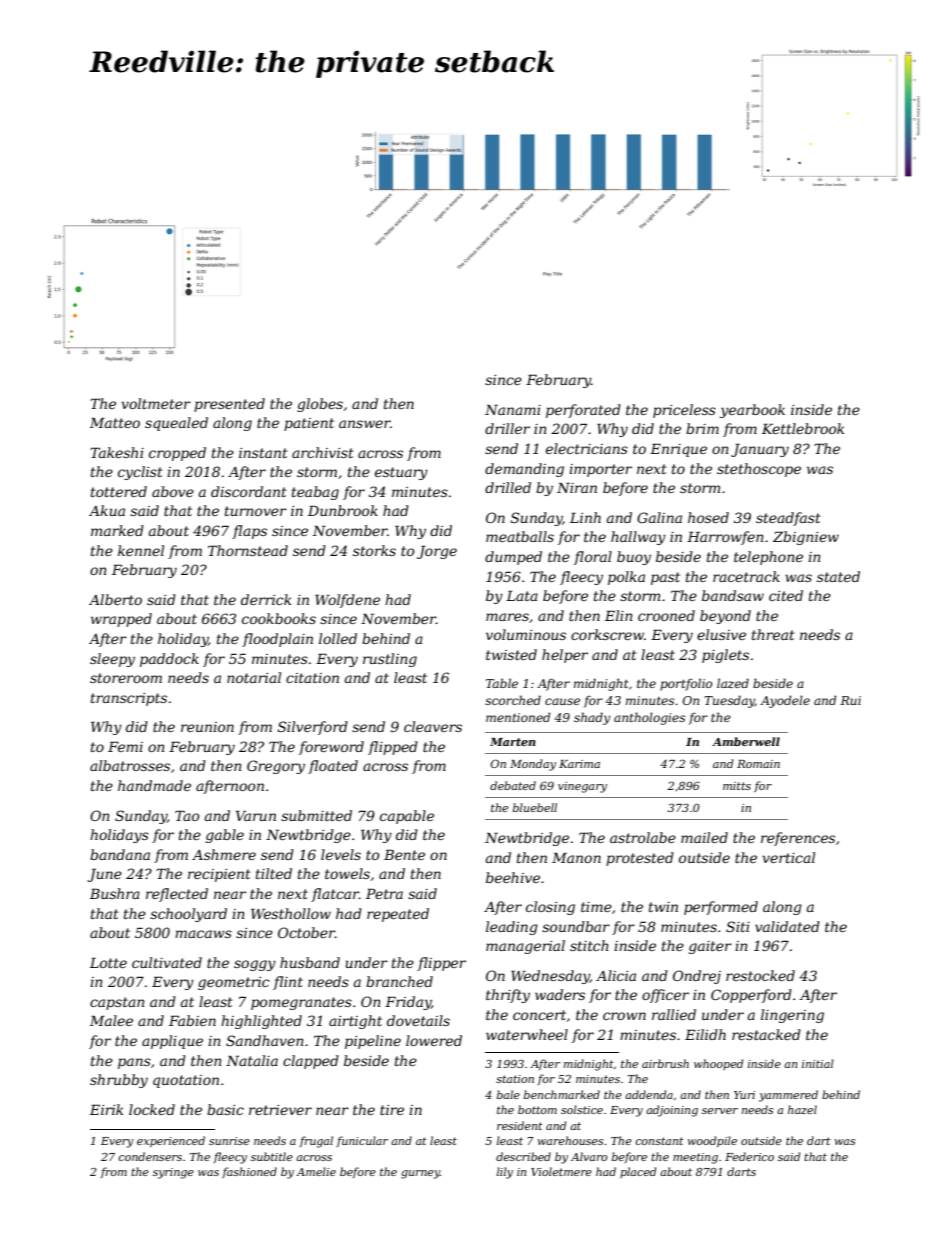  What do you see at coordinates (788, 519) in the document?
I see `steadfast` at bounding box center [788, 519].
